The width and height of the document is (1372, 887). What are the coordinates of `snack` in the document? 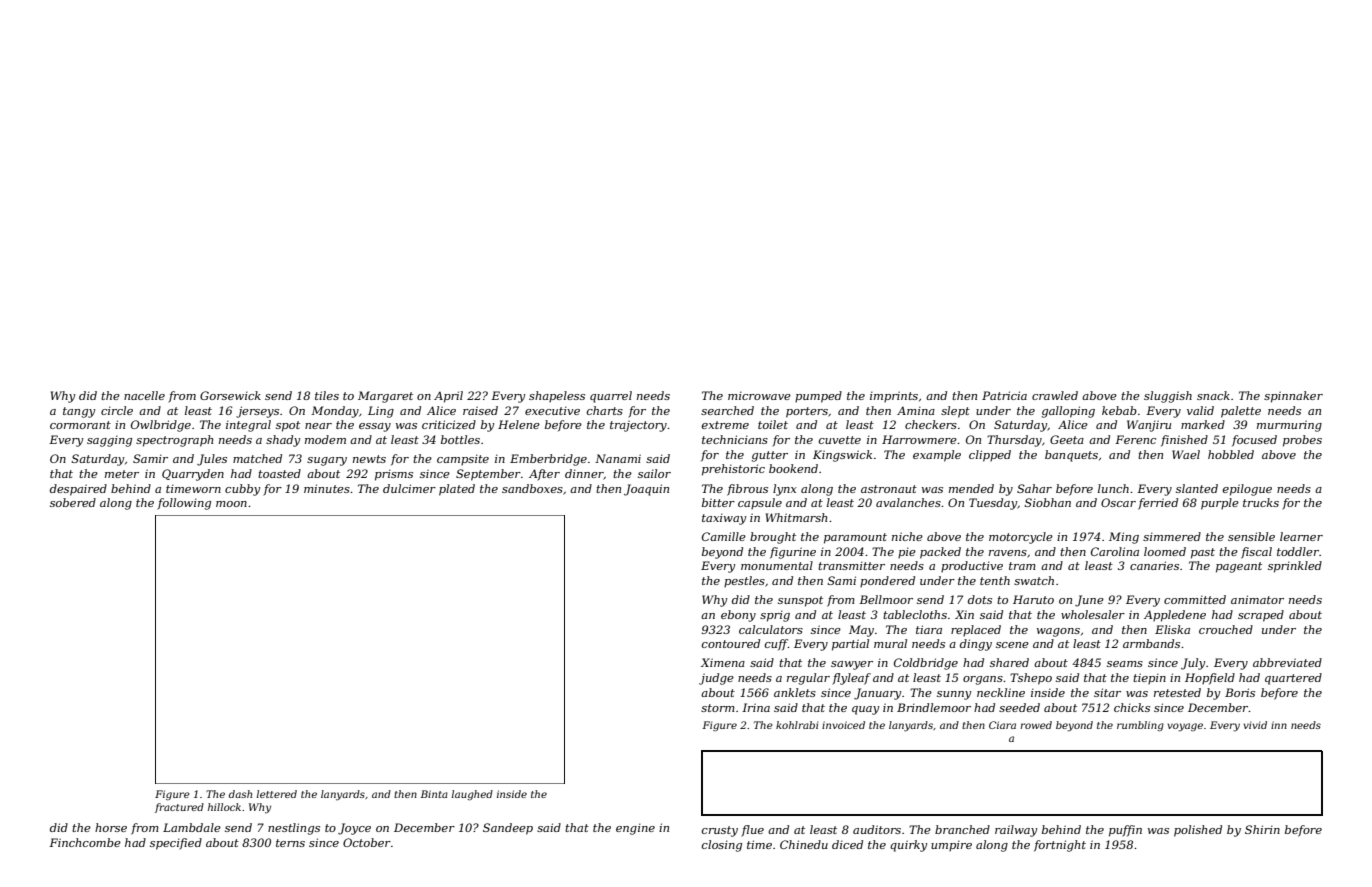 It's located at (1213, 395).
